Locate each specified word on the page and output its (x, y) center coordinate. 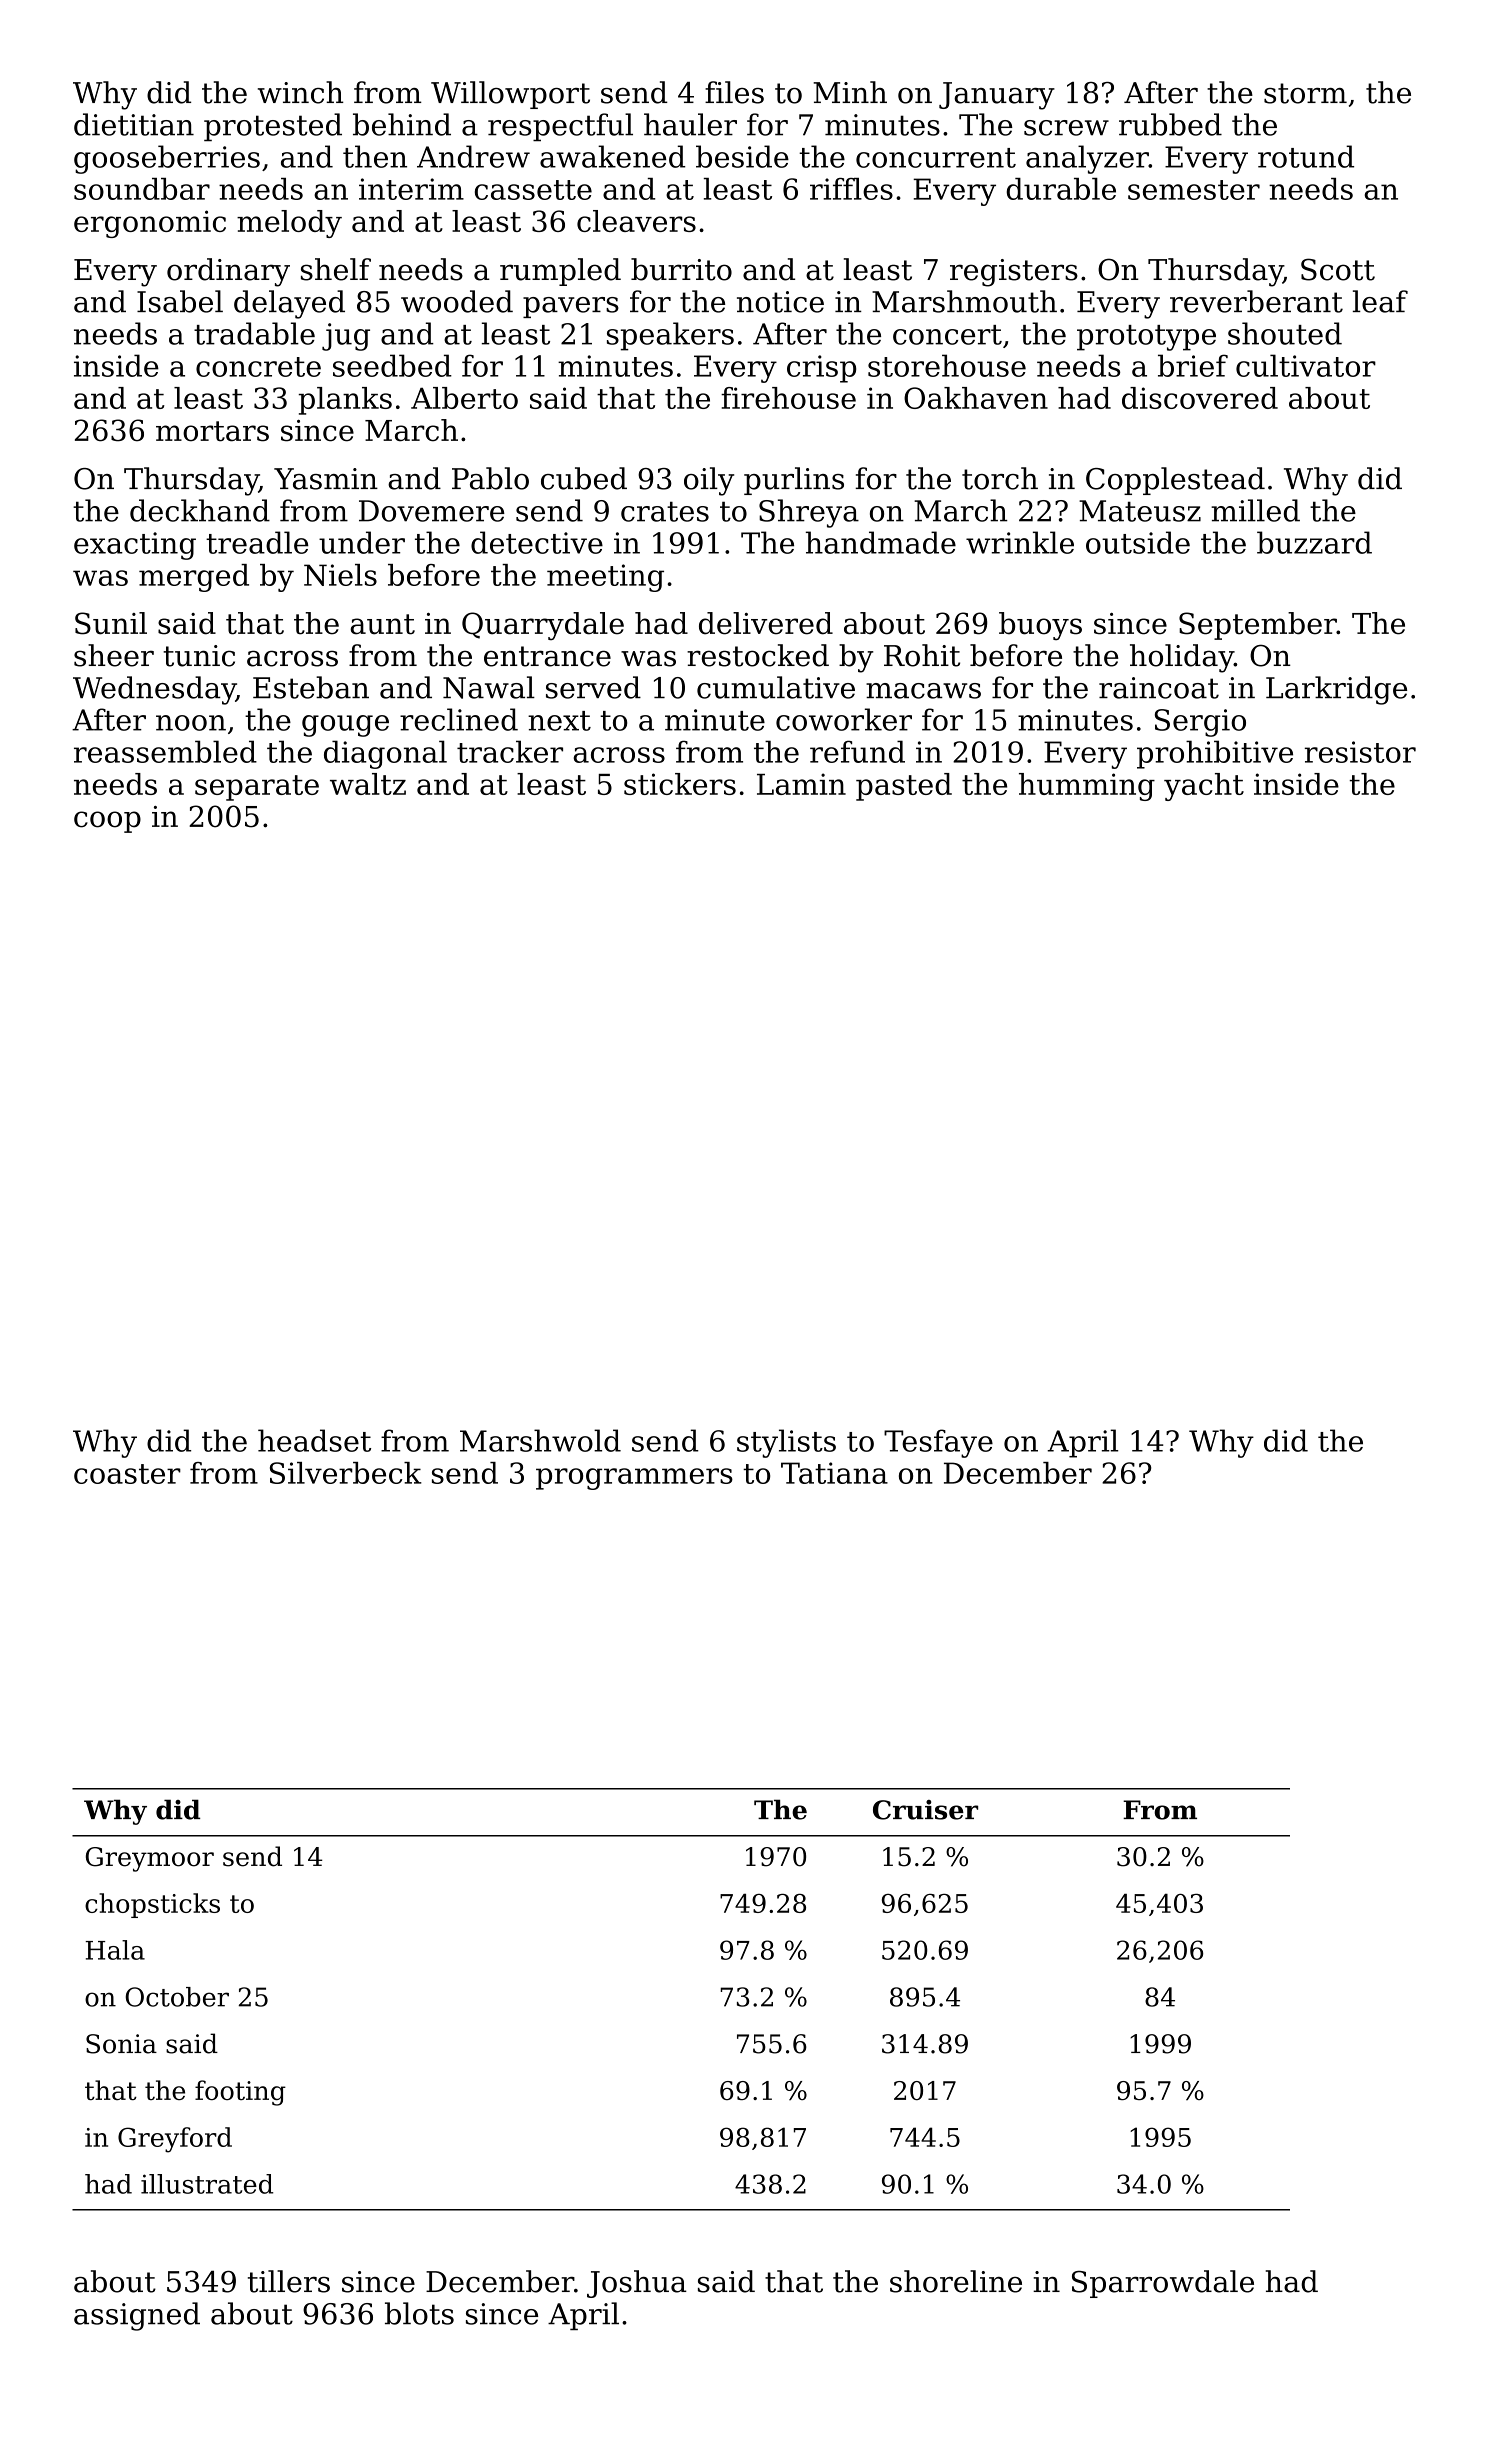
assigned (137, 2316)
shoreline (956, 2281)
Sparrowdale (1163, 2284)
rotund (1306, 156)
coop (107, 822)
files (734, 92)
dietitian (134, 124)
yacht (1204, 787)
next (559, 721)
